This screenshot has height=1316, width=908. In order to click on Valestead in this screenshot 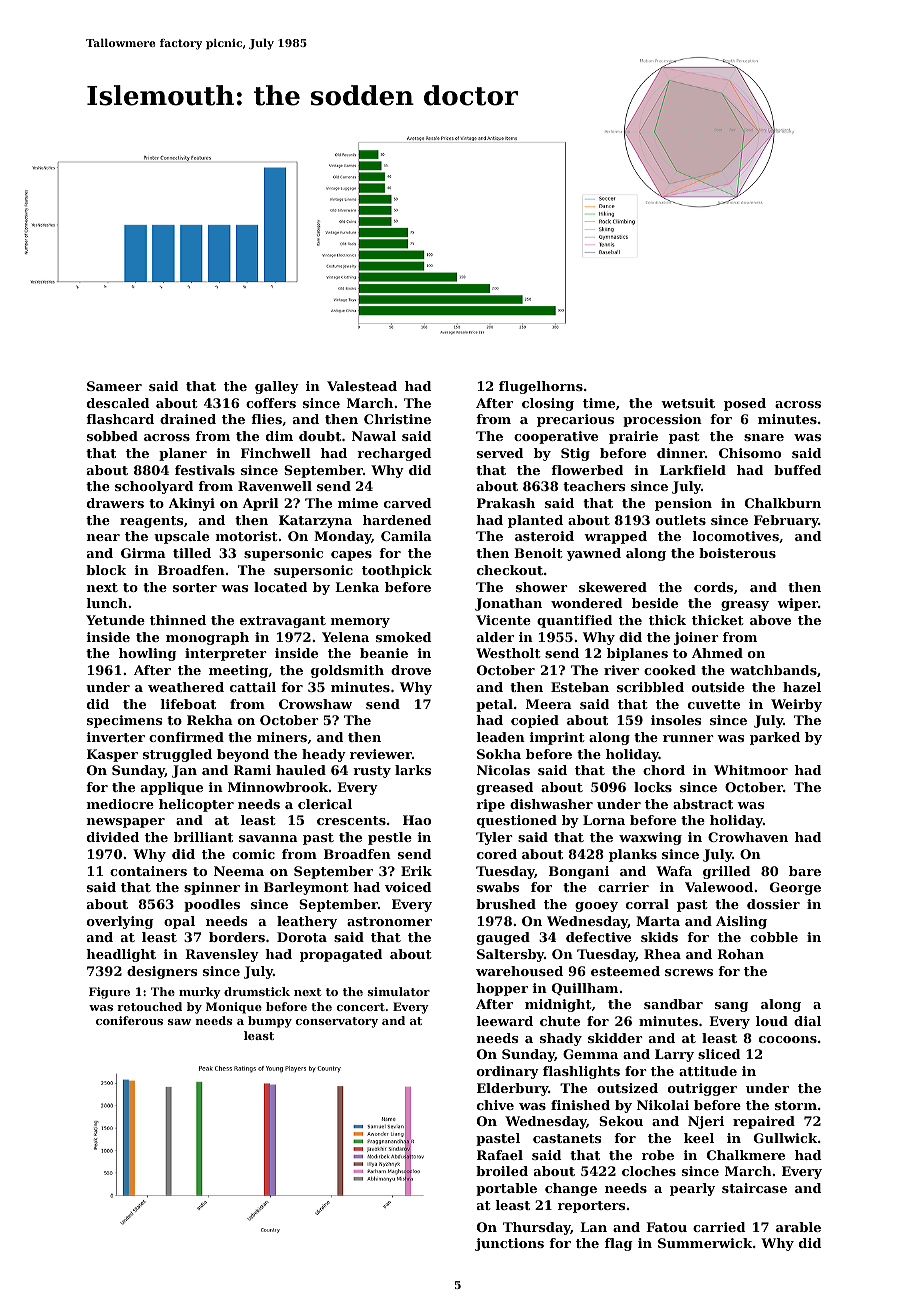, I will do `click(362, 386)`.
